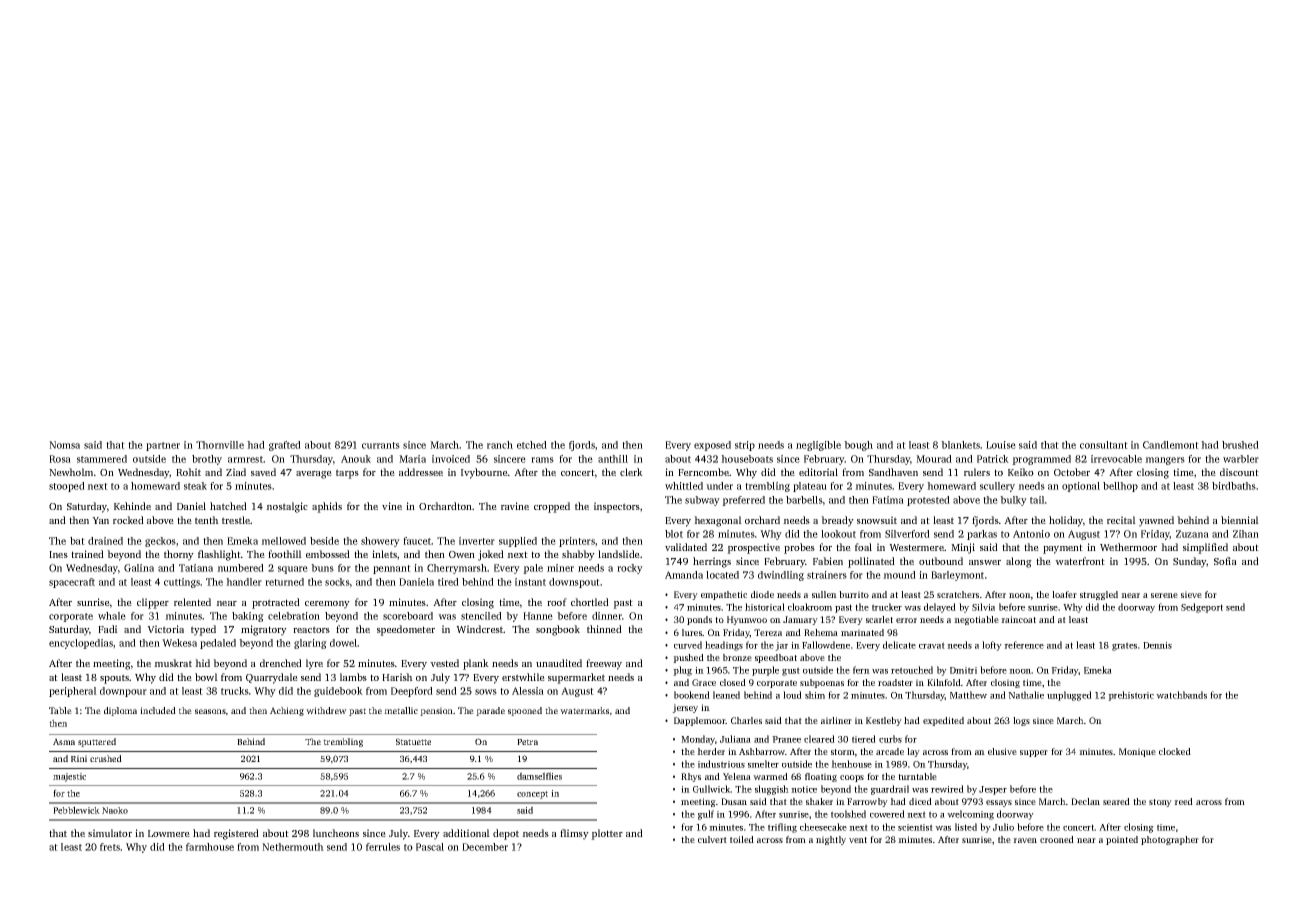 This screenshot has height=924, width=1308. What do you see at coordinates (115, 810) in the screenshot?
I see `Naoko` at bounding box center [115, 810].
